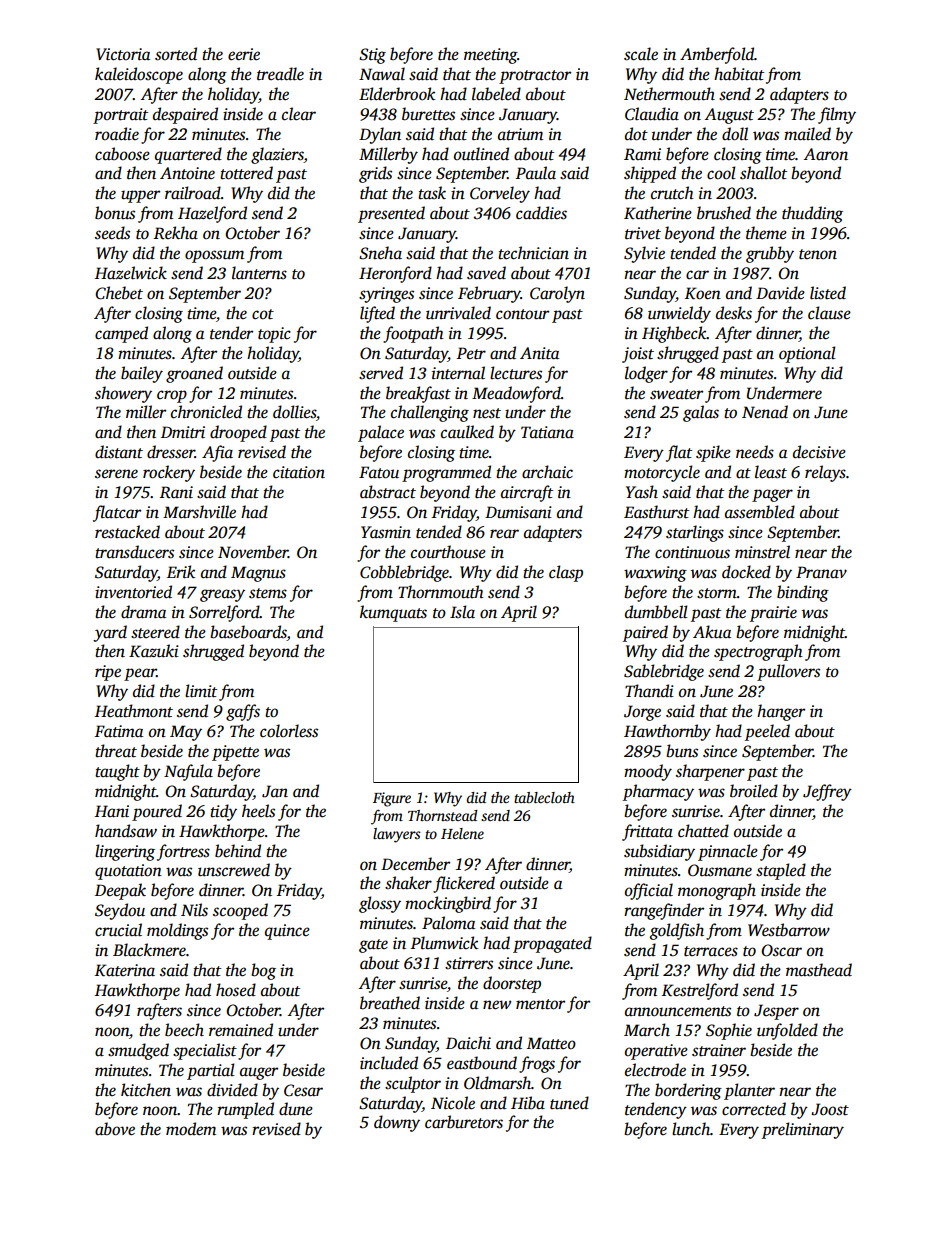 The width and height of the screenshot is (952, 1233). I want to click on Isla, so click(462, 612).
